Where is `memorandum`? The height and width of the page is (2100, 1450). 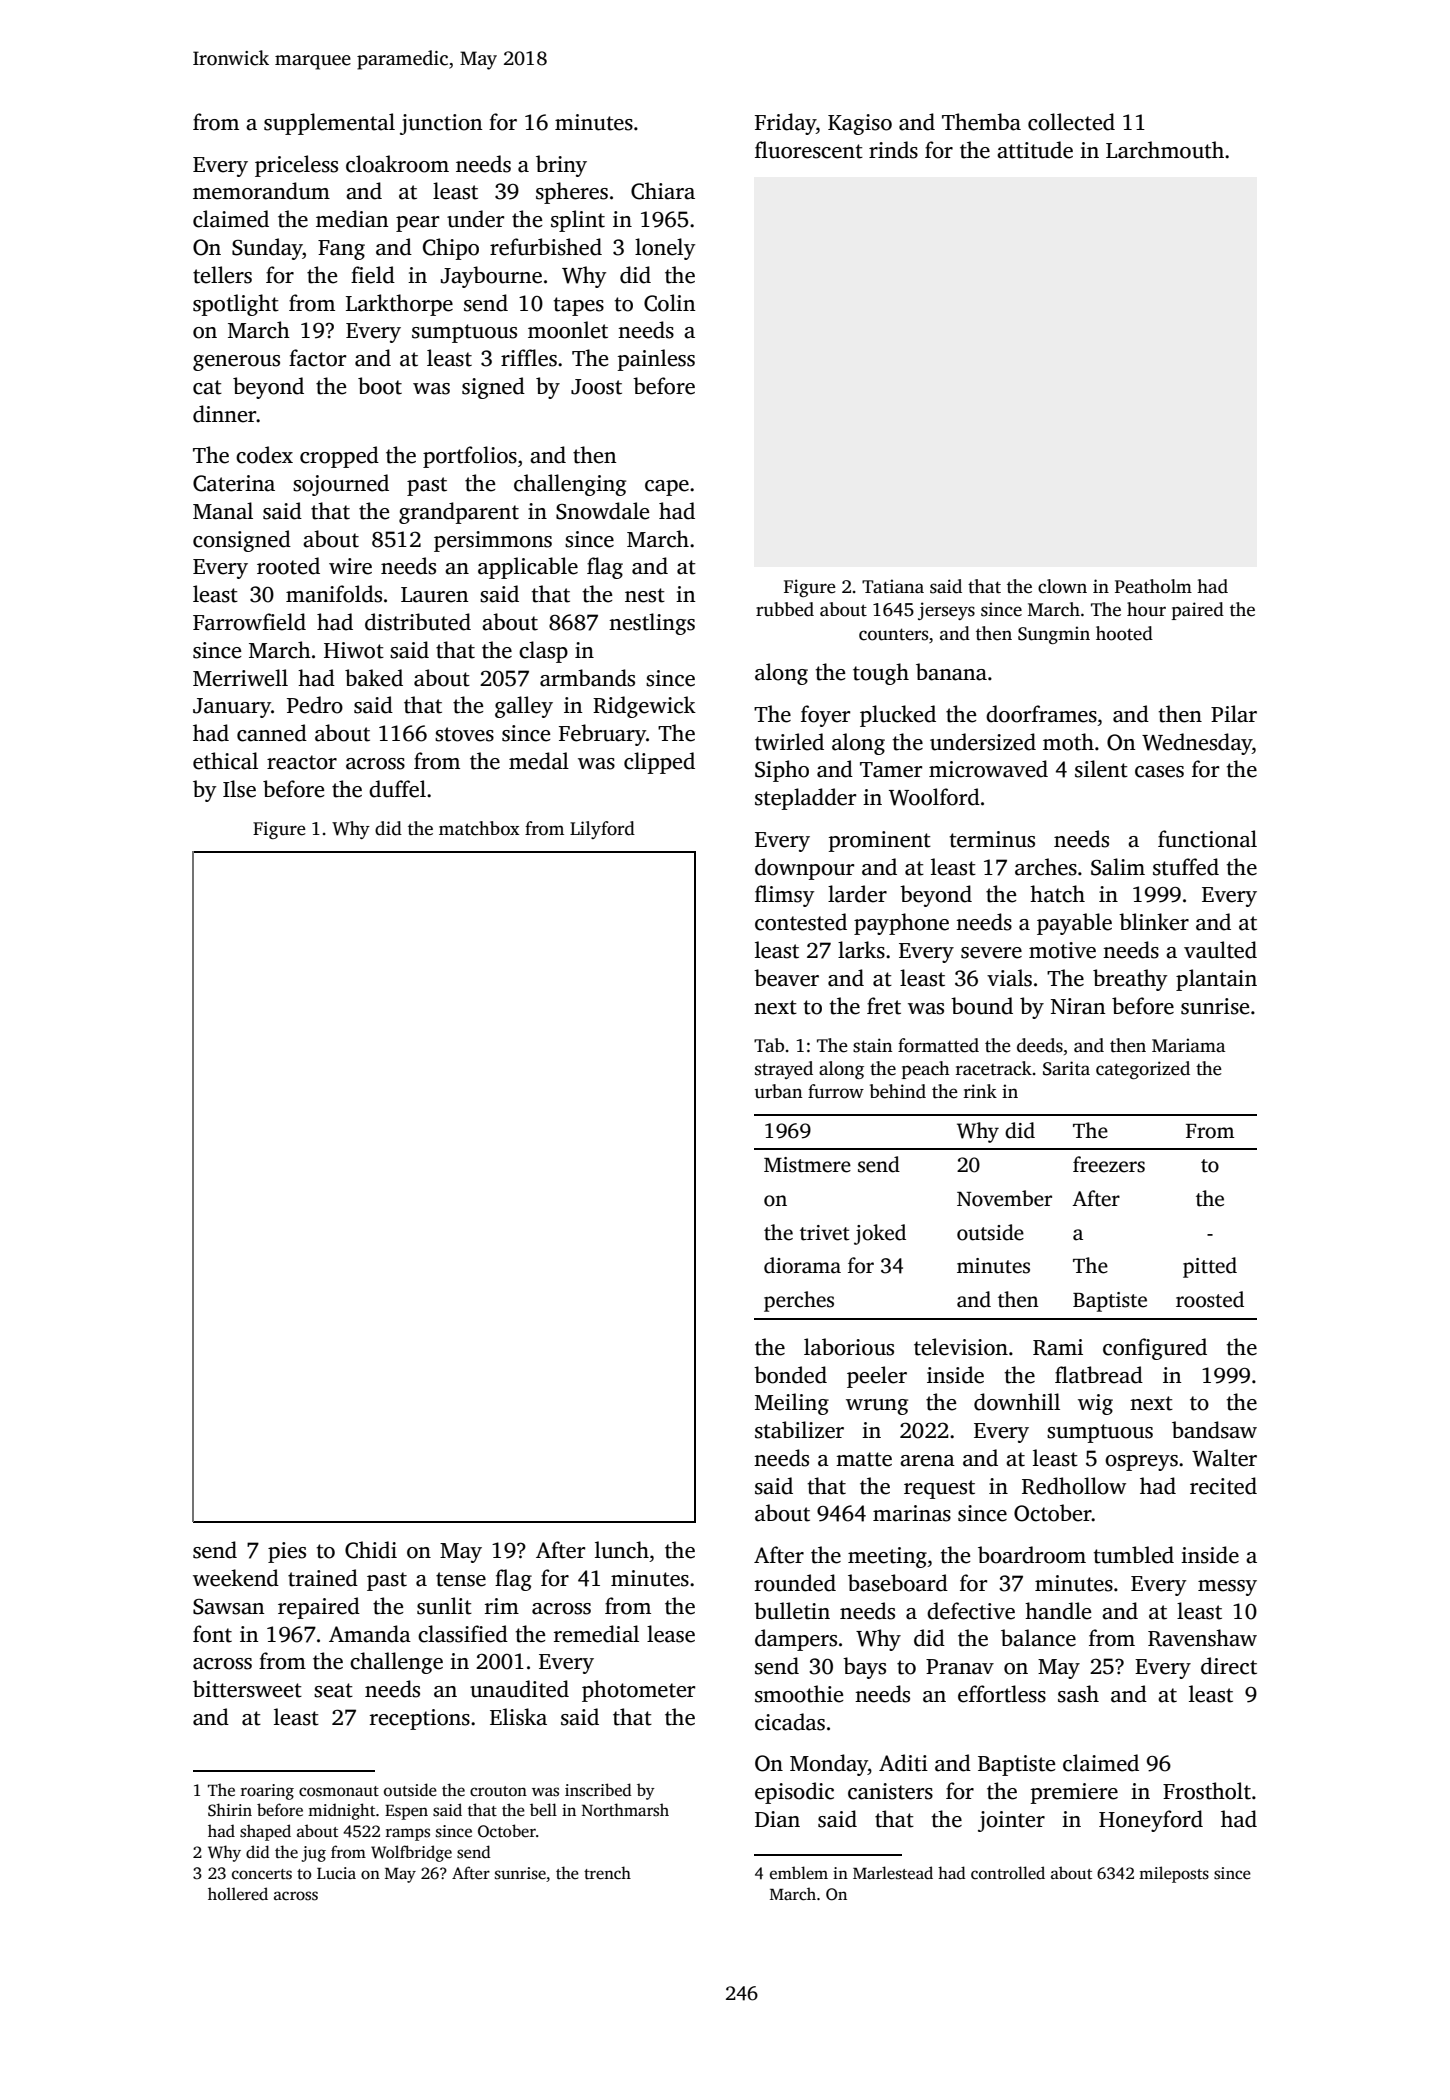
memorandum is located at coordinates (261, 191).
